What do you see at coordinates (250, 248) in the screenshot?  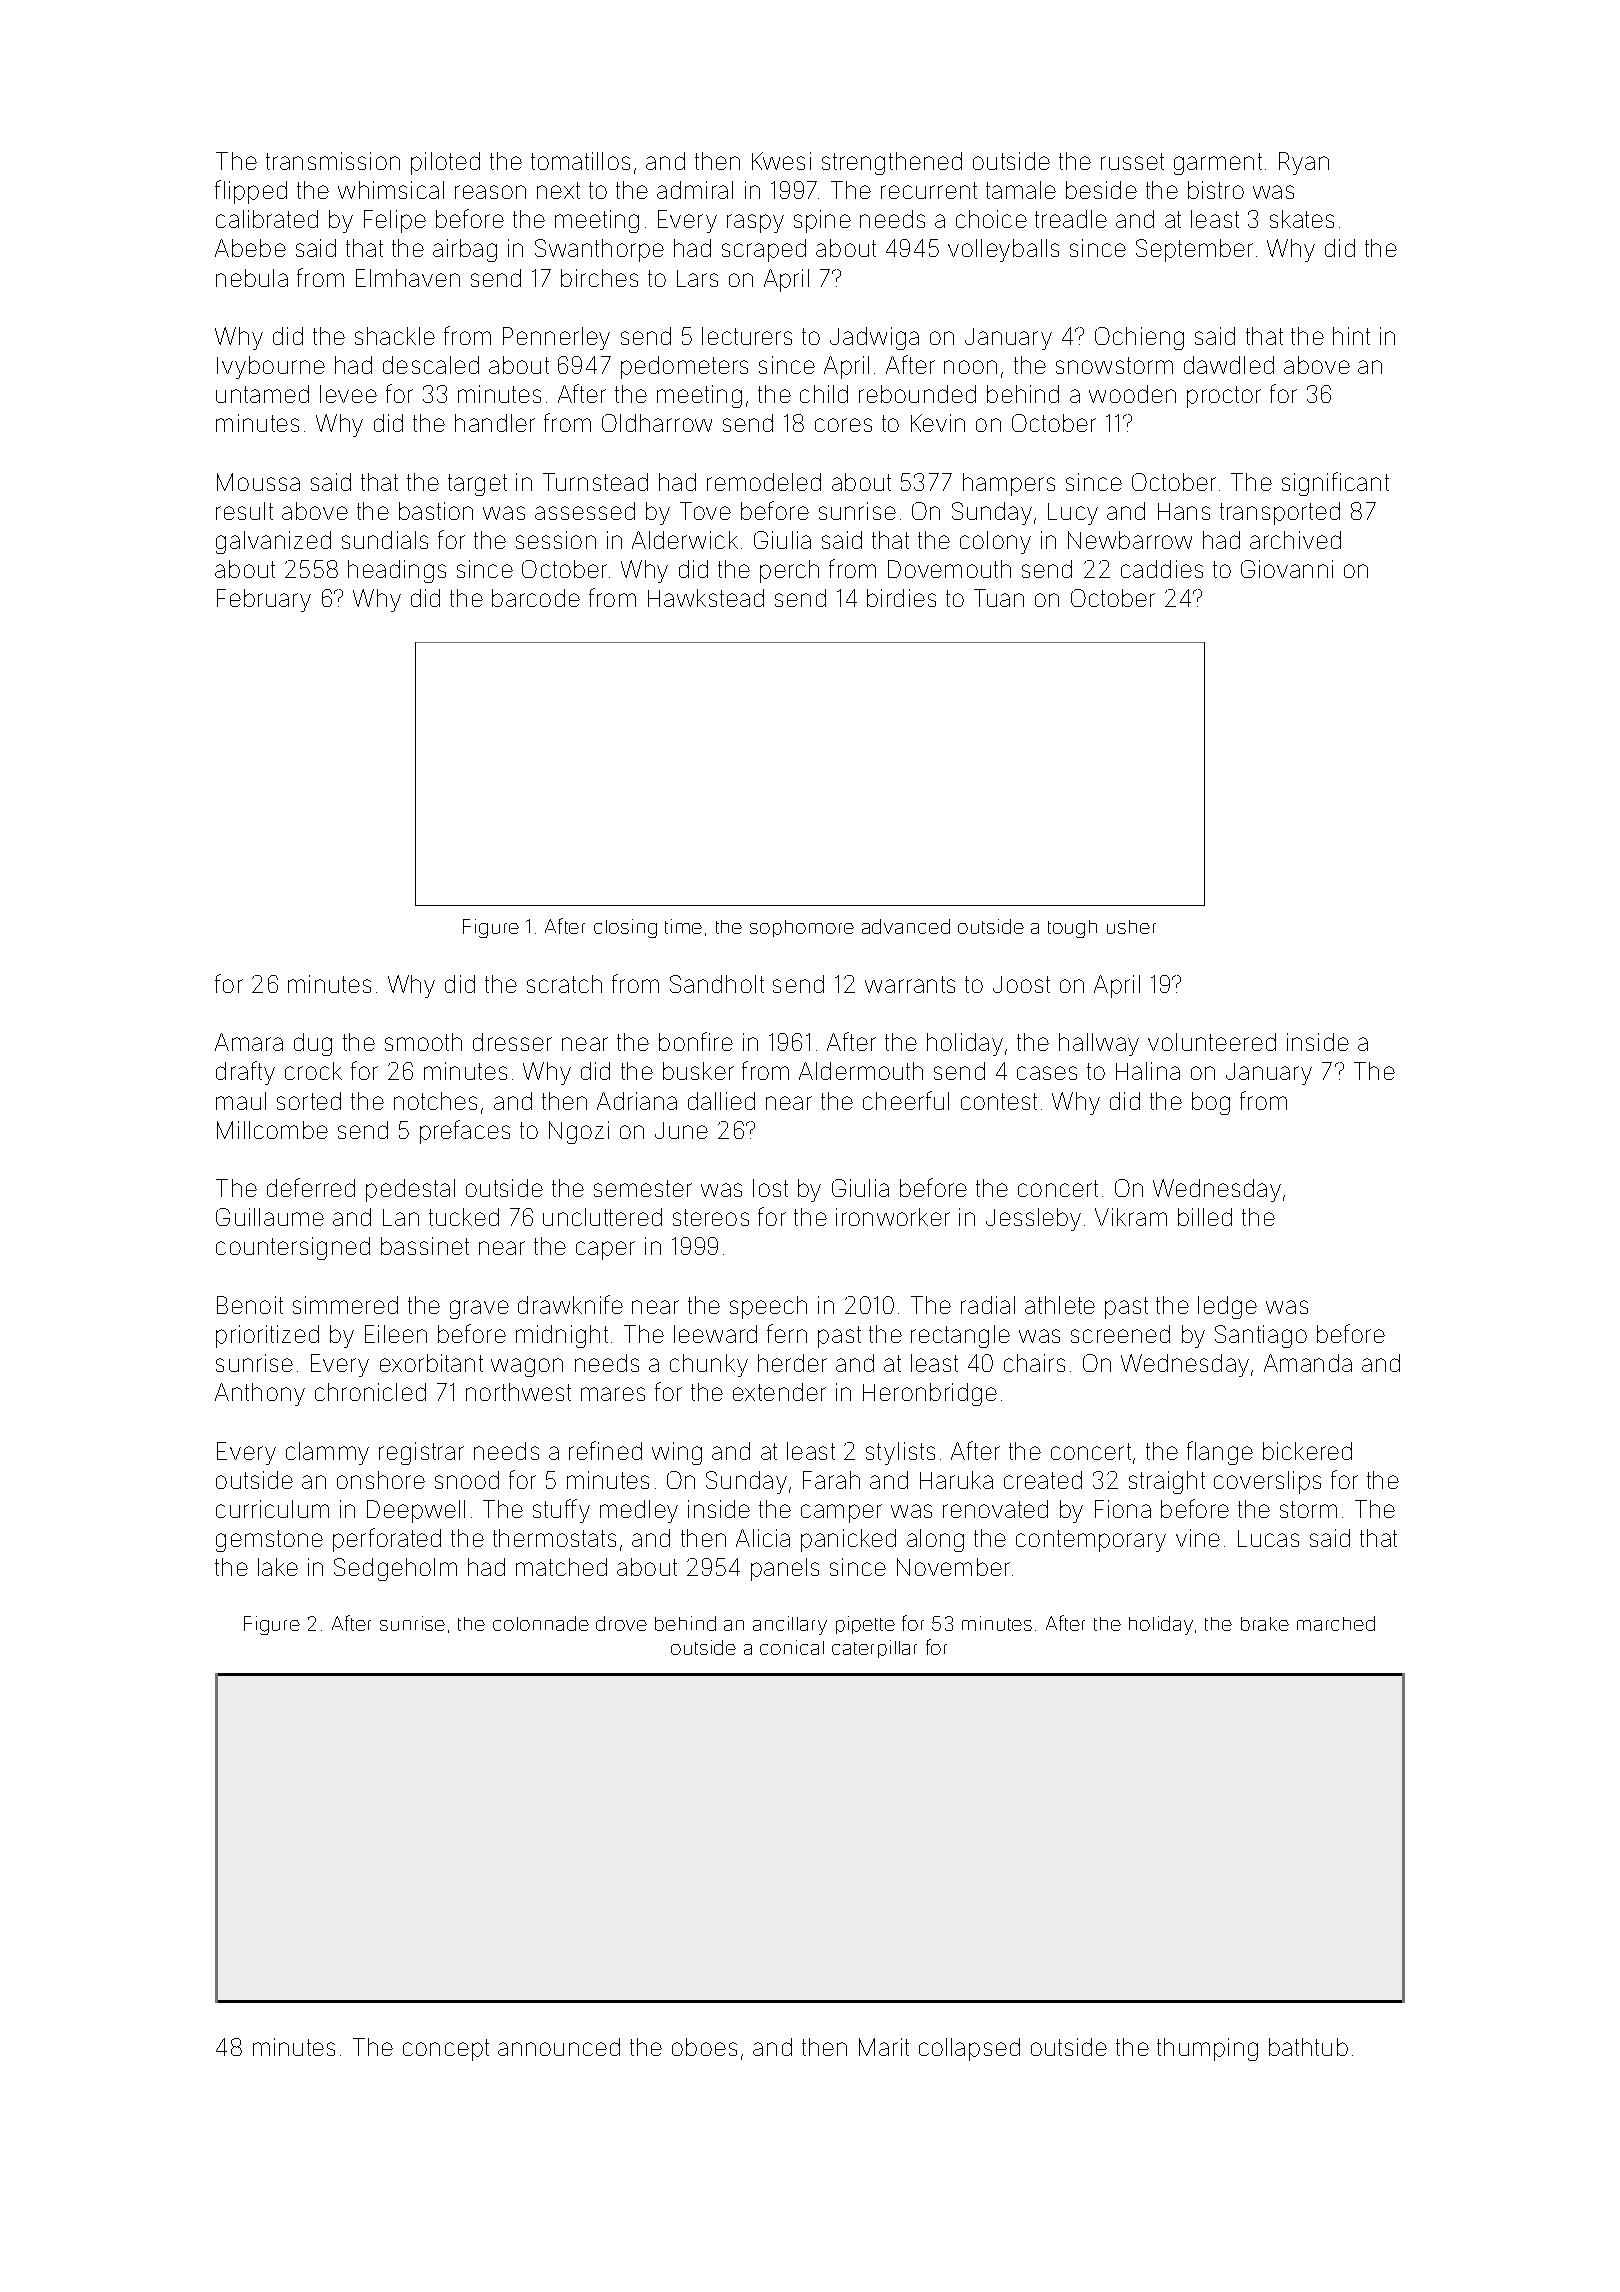 I see `Abebe` at bounding box center [250, 248].
